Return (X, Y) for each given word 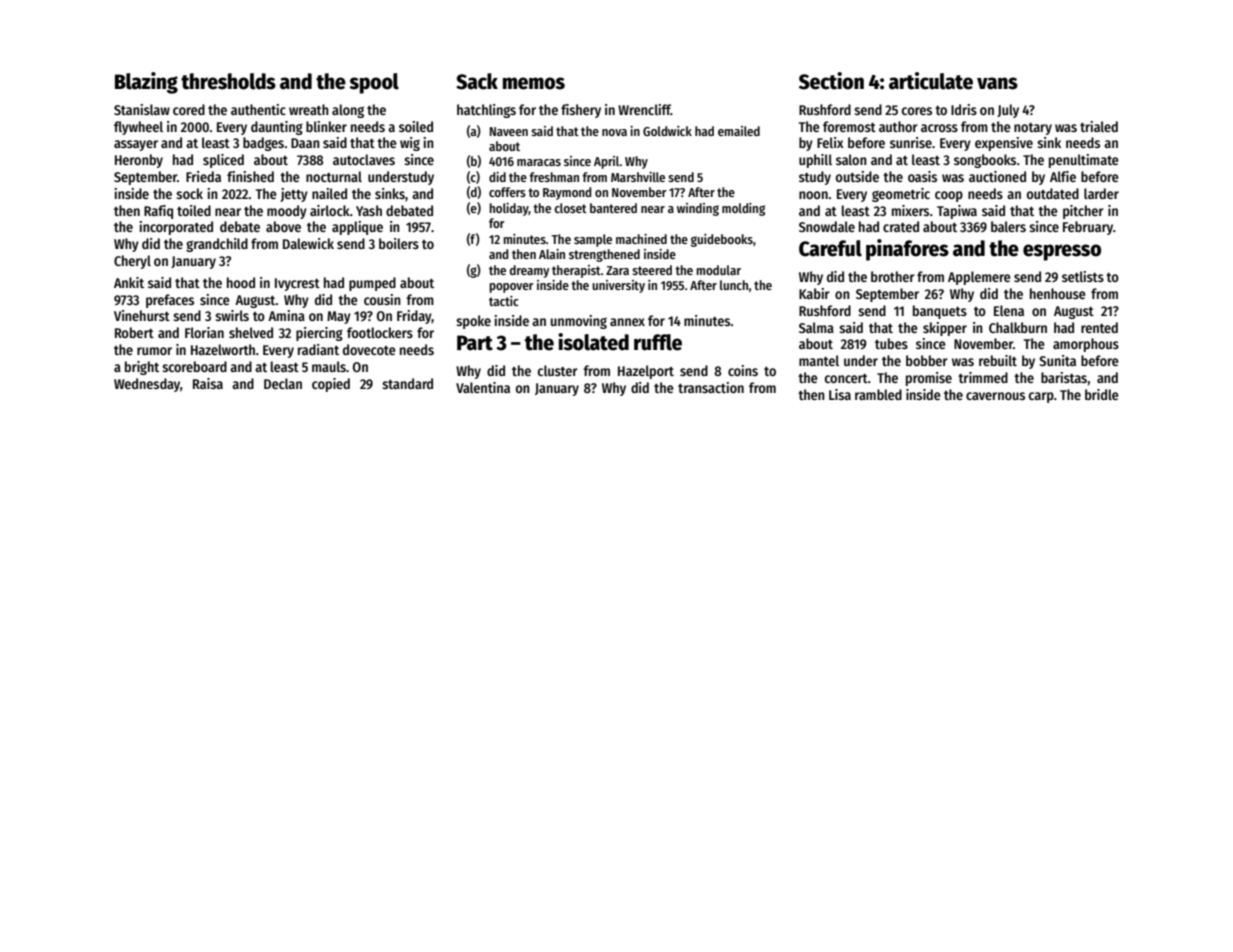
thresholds (228, 81)
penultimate (1084, 161)
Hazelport (646, 372)
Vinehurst (142, 315)
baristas (1064, 377)
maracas (539, 162)
